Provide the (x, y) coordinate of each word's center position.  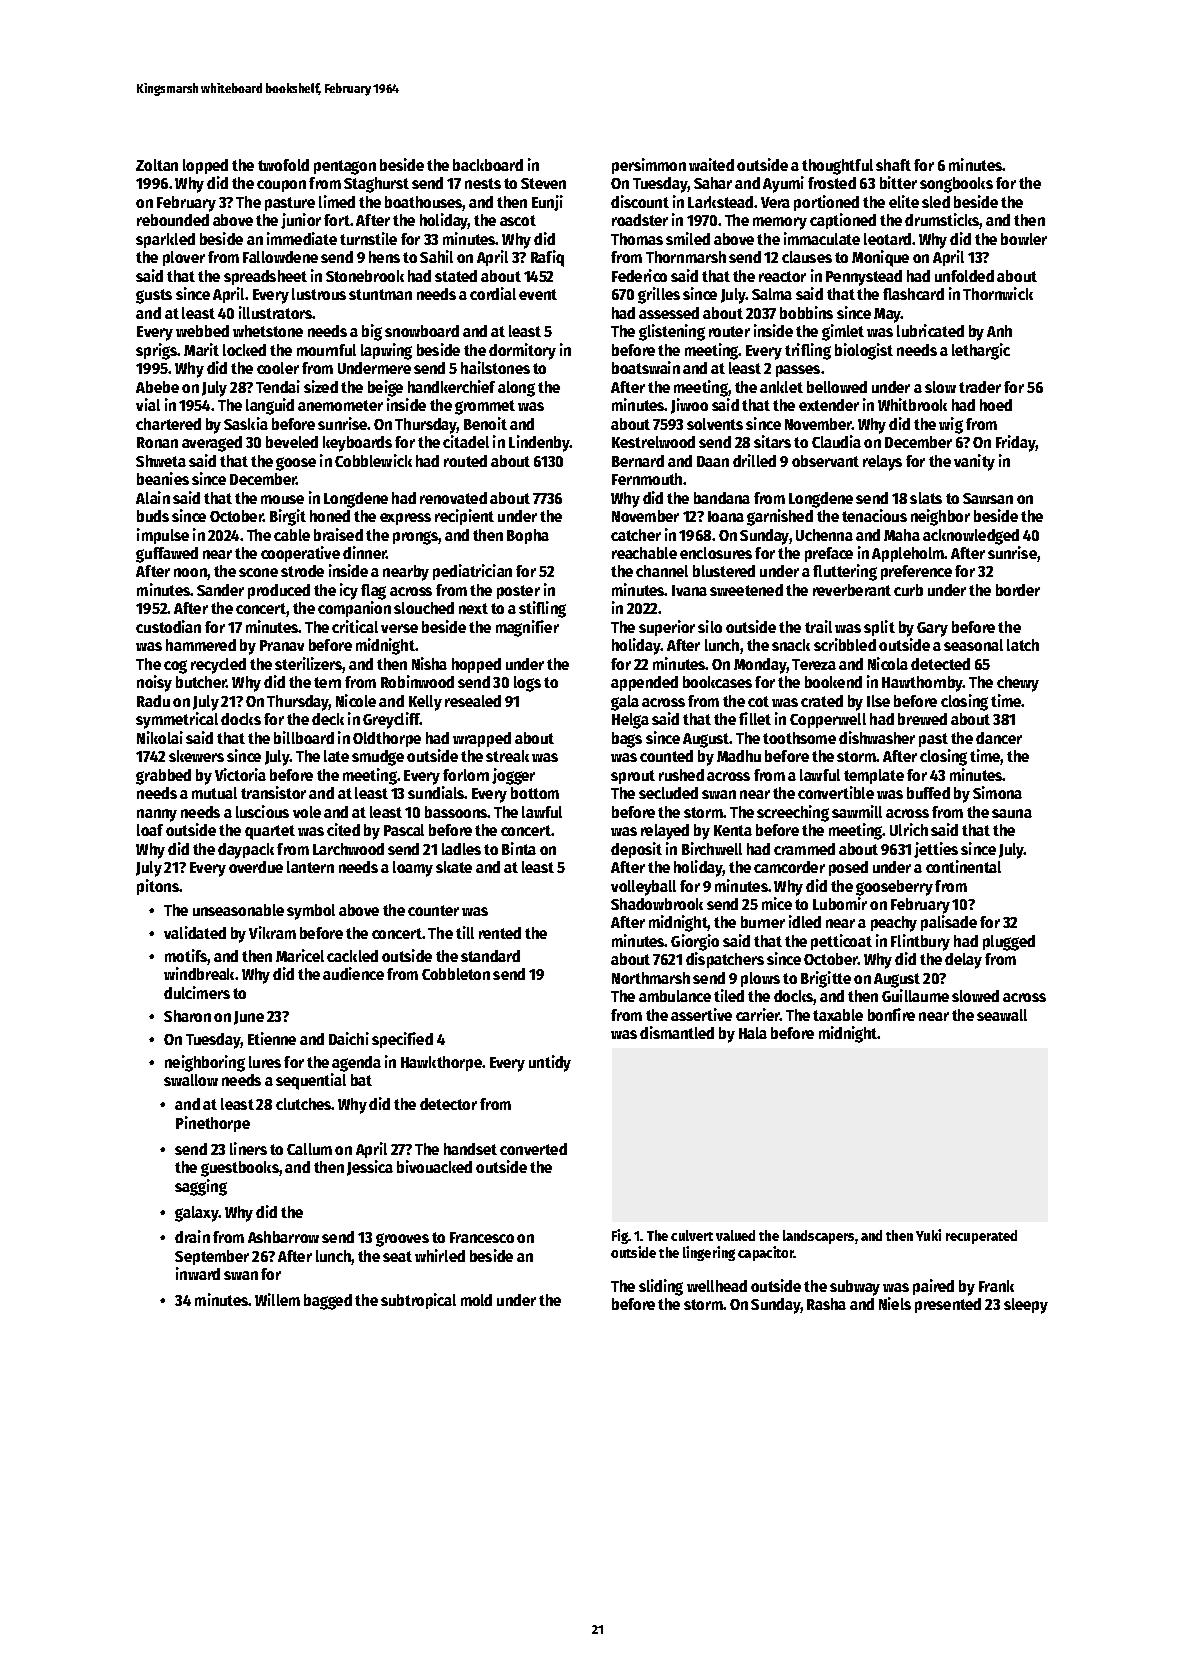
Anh (999, 331)
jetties (936, 850)
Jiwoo (689, 406)
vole (307, 812)
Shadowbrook (657, 904)
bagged (328, 1302)
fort (337, 220)
